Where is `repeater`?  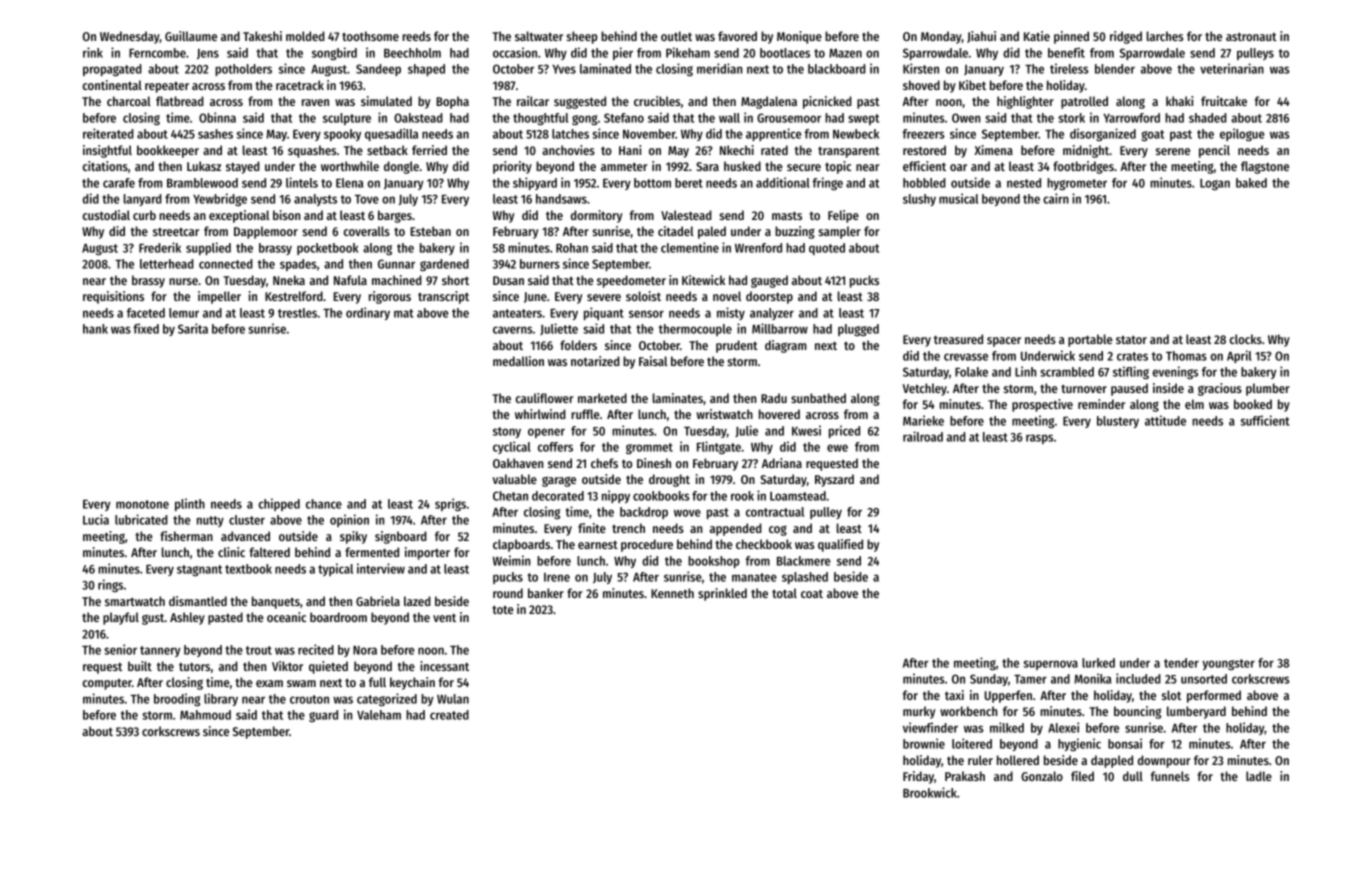 repeater is located at coordinates (167, 87).
